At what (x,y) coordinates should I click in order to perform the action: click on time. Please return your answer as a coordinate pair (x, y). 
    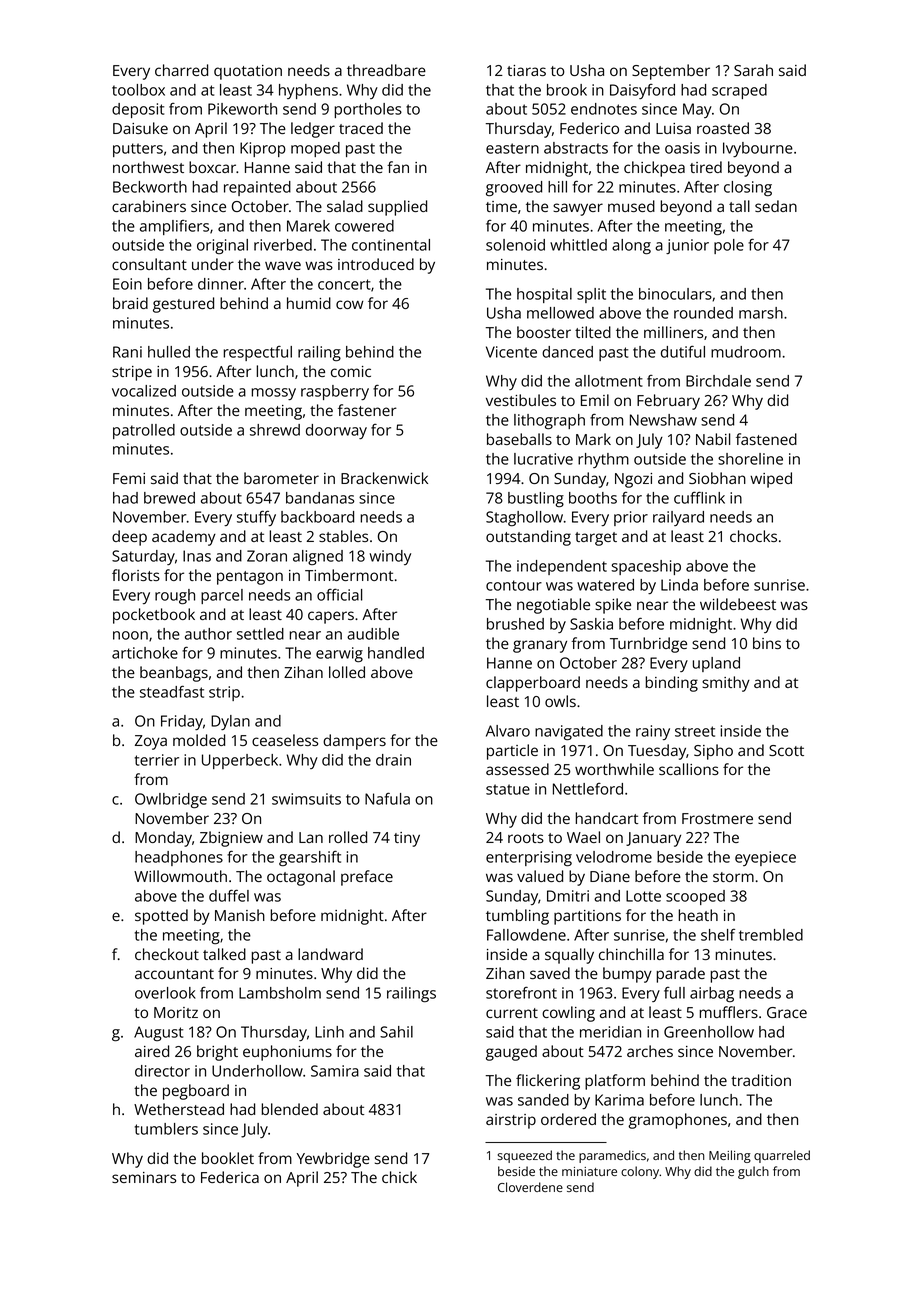
    Looking at the image, I should click on (501, 206).
